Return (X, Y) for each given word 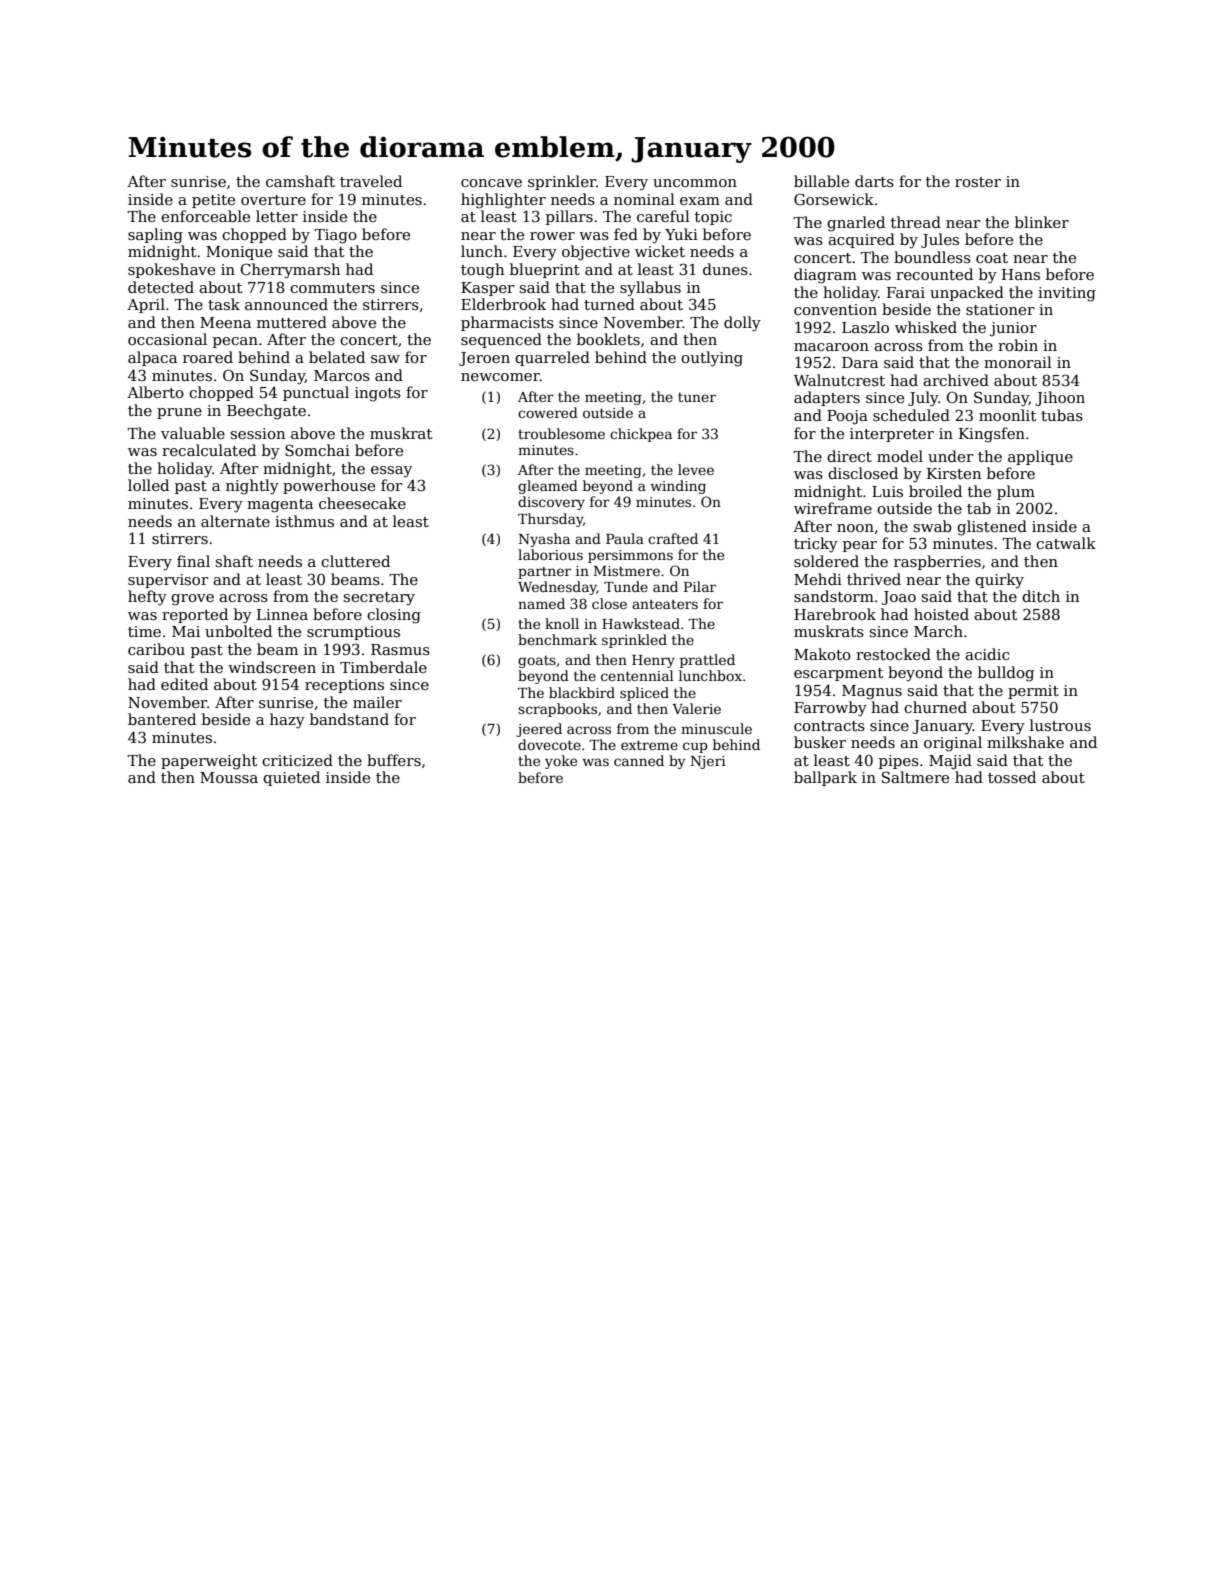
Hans (1021, 274)
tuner (697, 397)
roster (978, 182)
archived (956, 380)
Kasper (488, 289)
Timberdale (383, 667)
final (193, 561)
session (257, 433)
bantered (162, 719)
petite (213, 201)
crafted (673, 538)
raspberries (937, 562)
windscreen (272, 667)
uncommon (695, 183)
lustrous (1060, 725)
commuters (332, 288)
